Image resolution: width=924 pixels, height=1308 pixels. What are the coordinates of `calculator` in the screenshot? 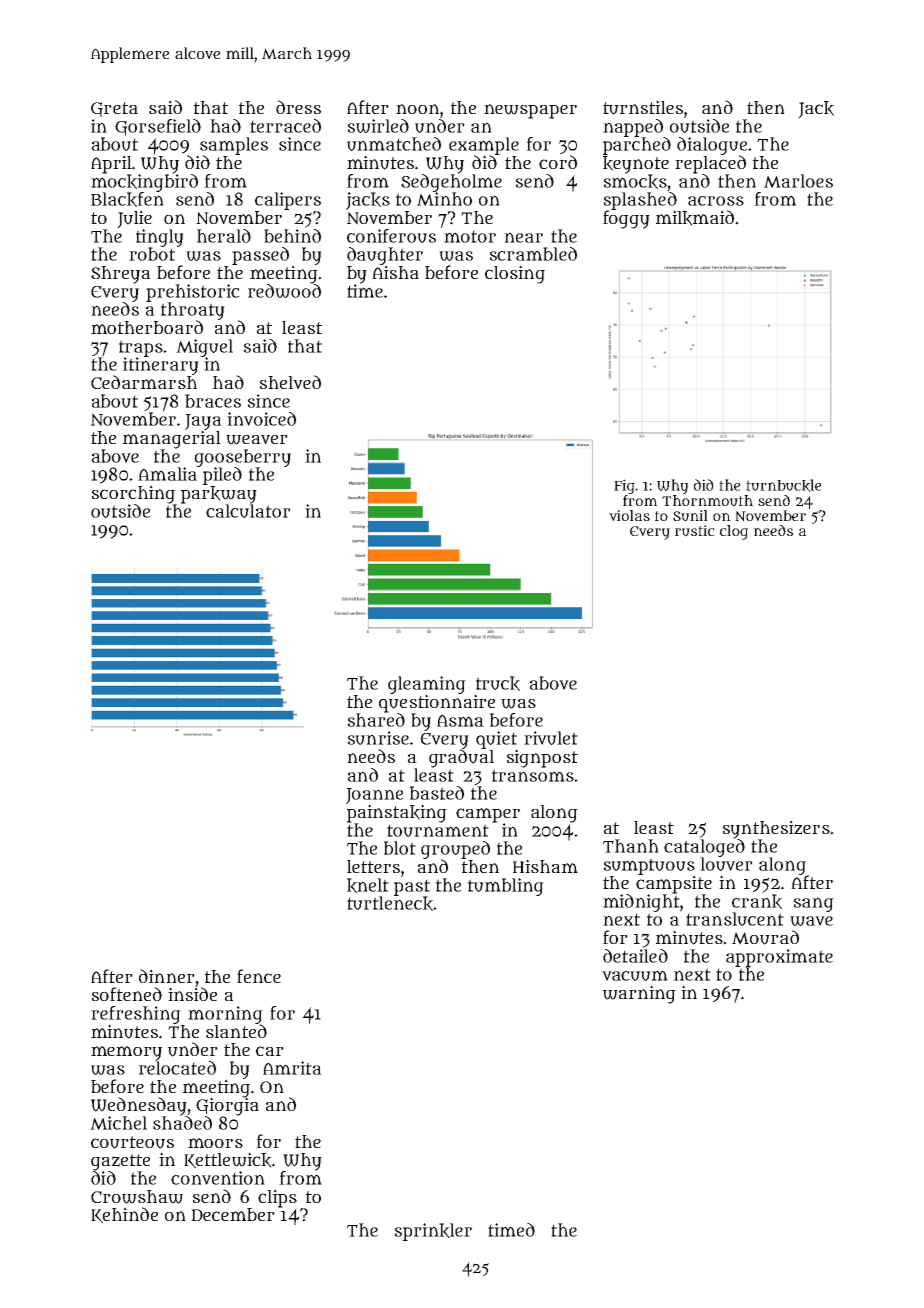 It's located at (248, 511).
